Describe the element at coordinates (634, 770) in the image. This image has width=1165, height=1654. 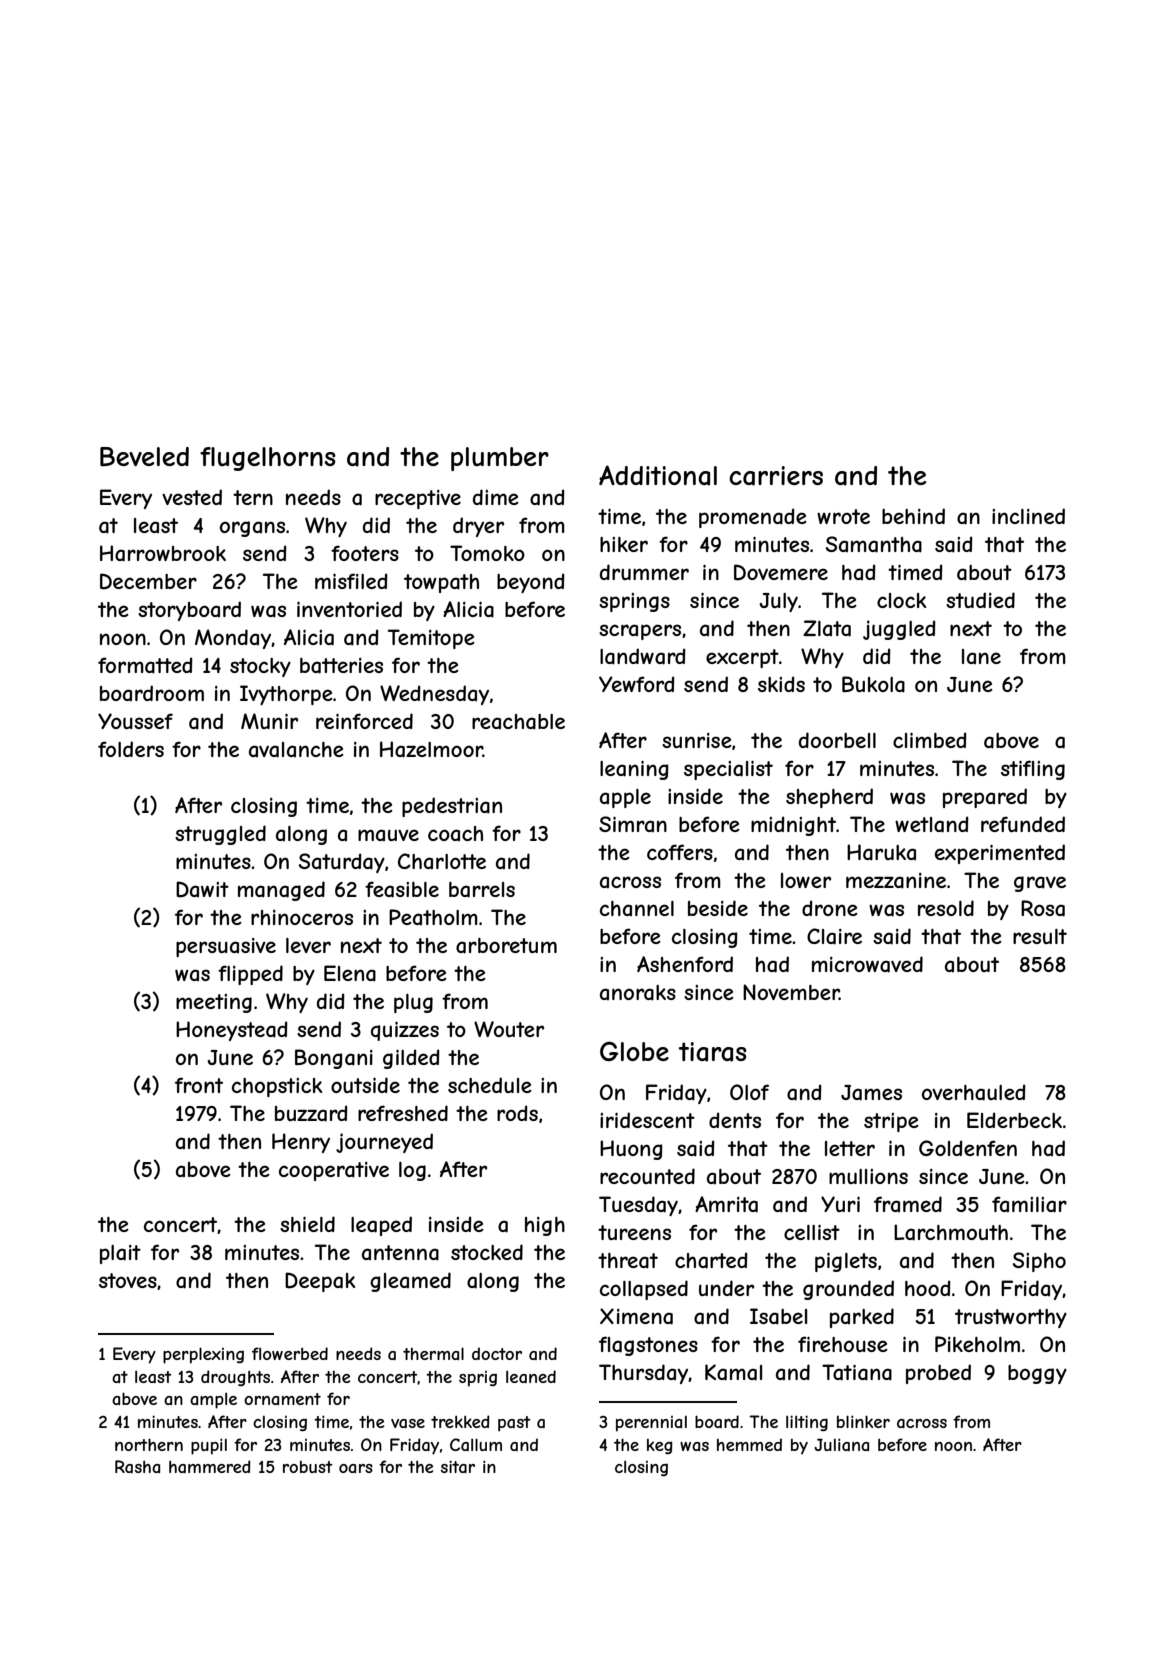
I see `leaning` at that location.
